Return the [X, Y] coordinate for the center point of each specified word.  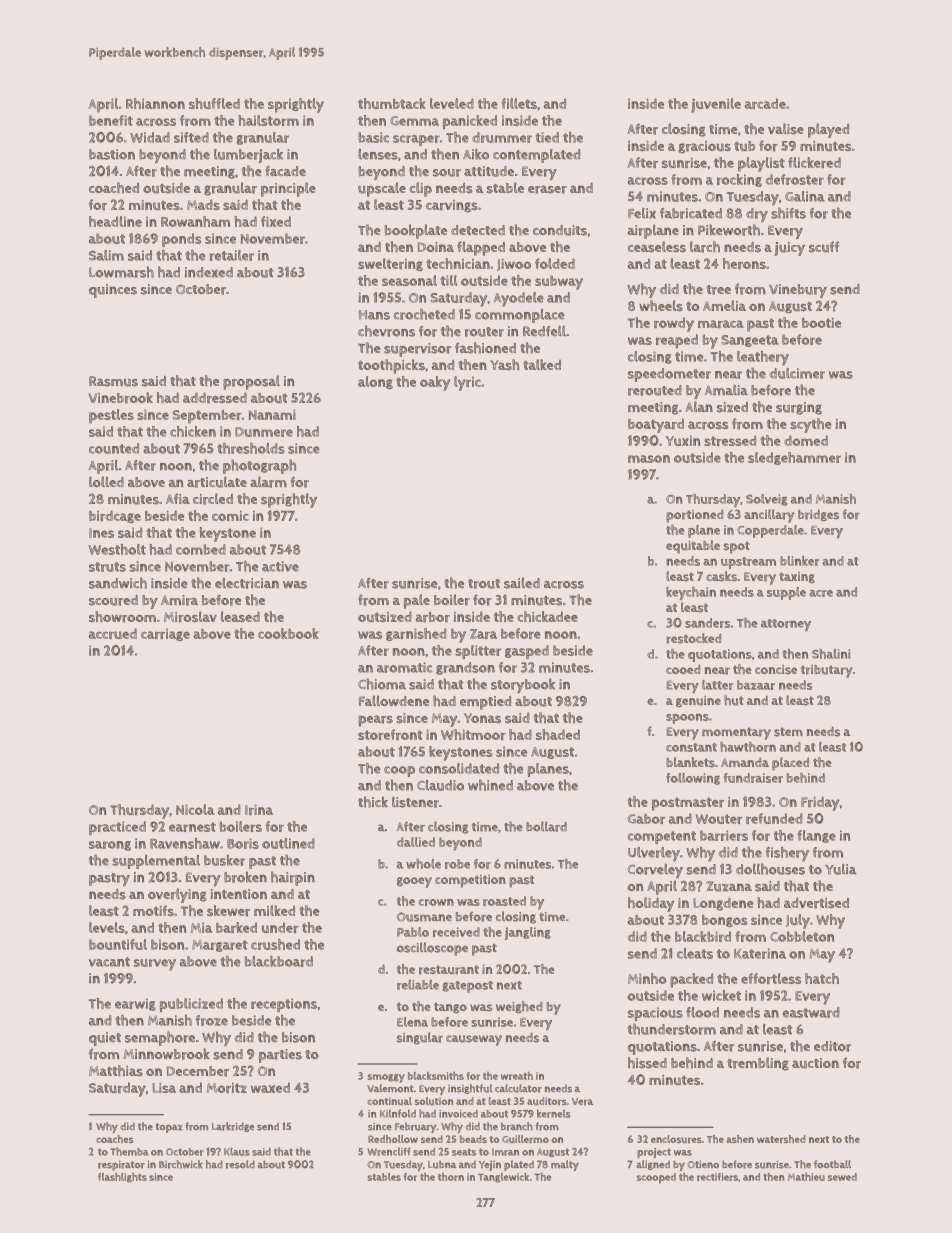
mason [649, 459]
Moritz [226, 1087]
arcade [765, 103]
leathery [763, 358]
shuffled [214, 103]
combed [201, 549]
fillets [519, 103]
